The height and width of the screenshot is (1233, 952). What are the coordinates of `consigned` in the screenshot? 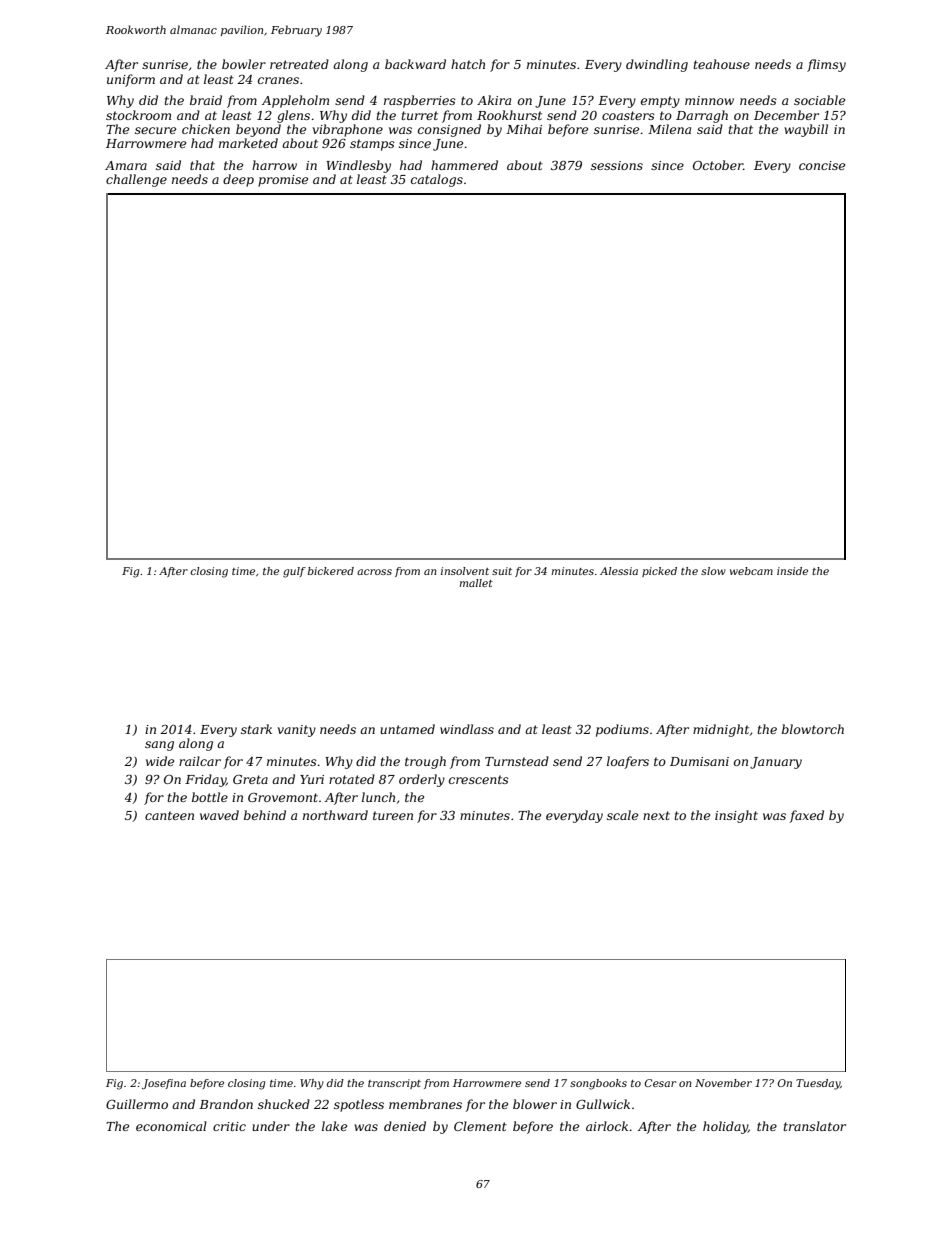 It's located at (449, 130).
